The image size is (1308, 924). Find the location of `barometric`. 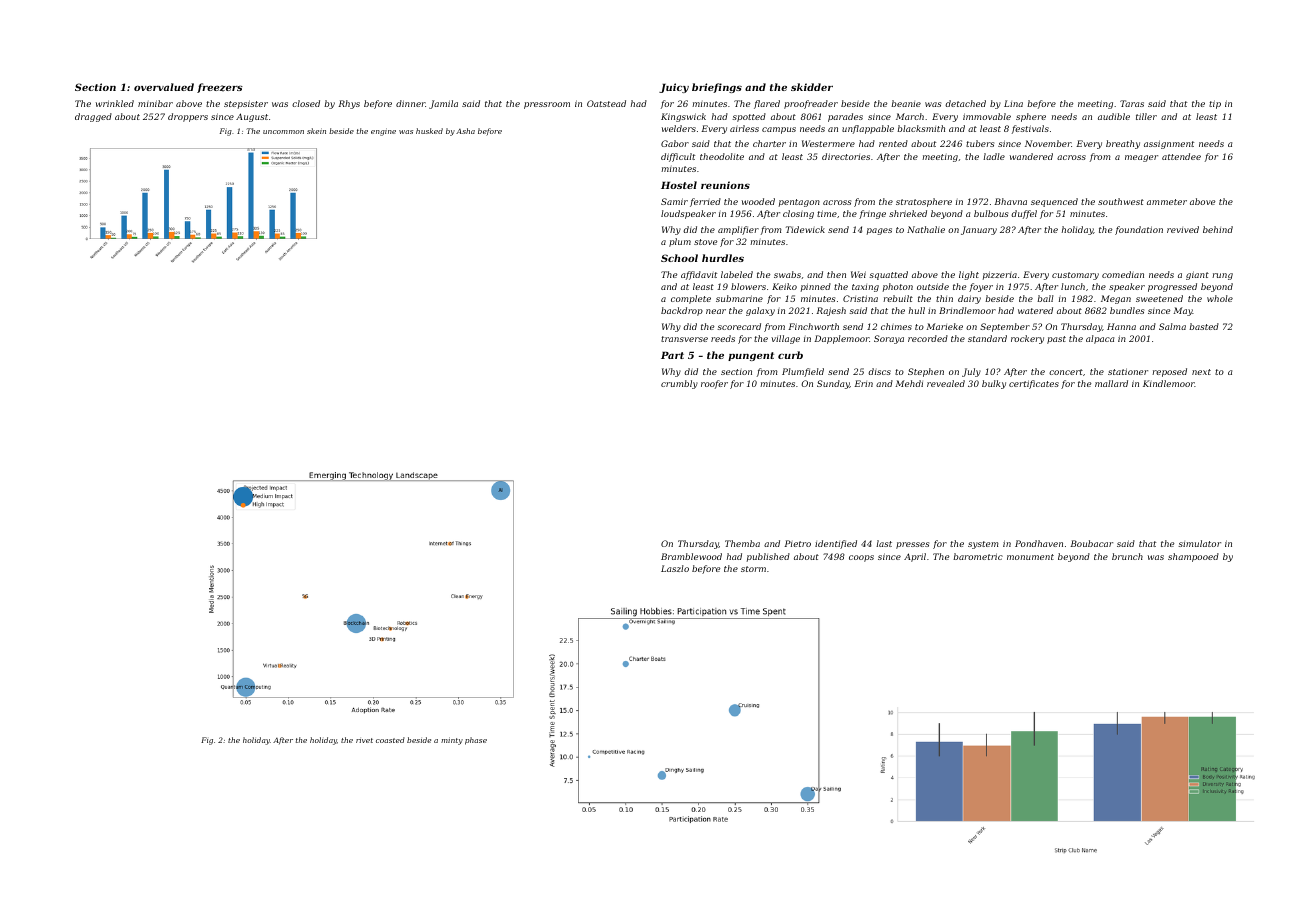

barometric is located at coordinates (978, 556).
